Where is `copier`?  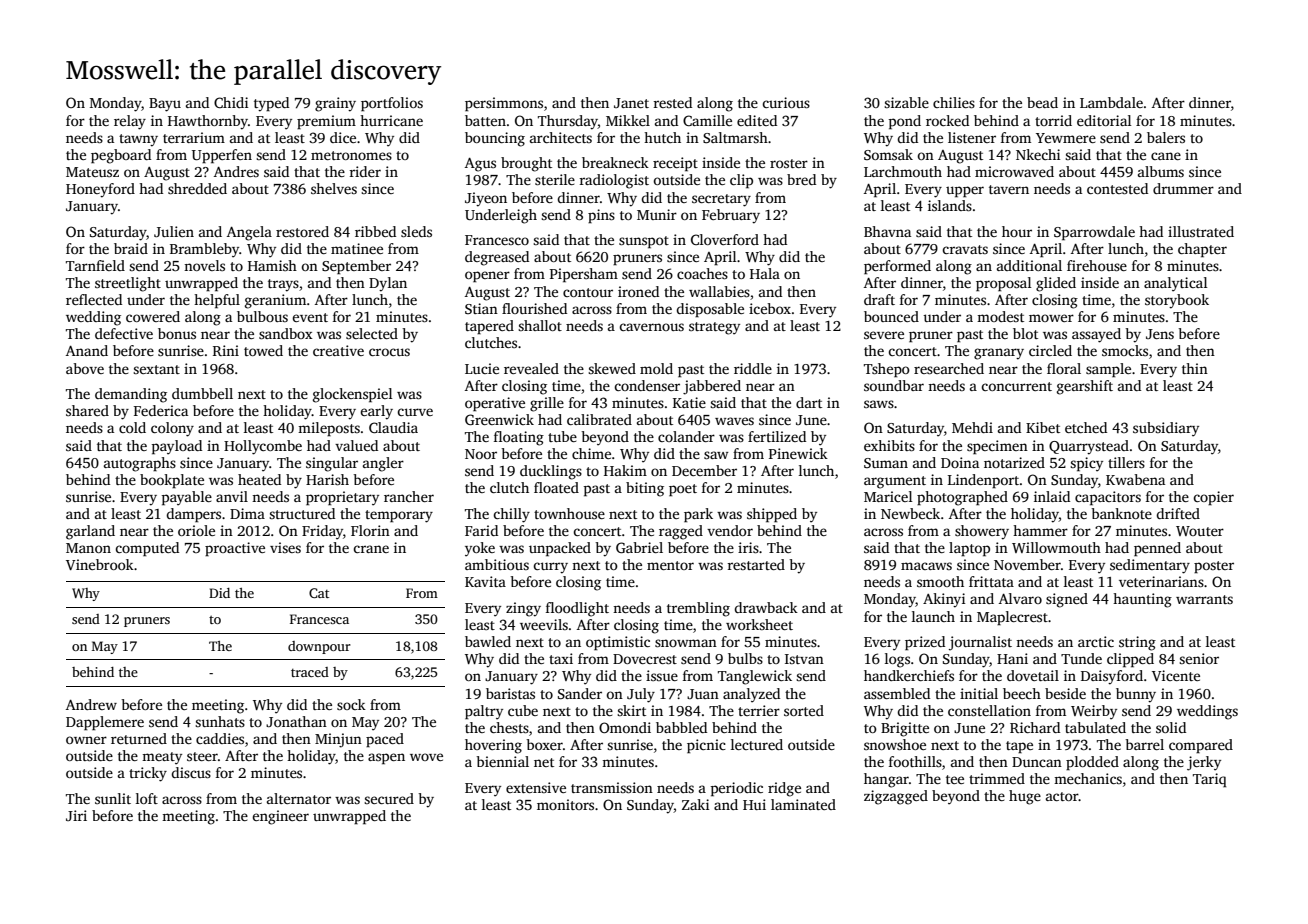 copier is located at coordinates (1213, 498).
